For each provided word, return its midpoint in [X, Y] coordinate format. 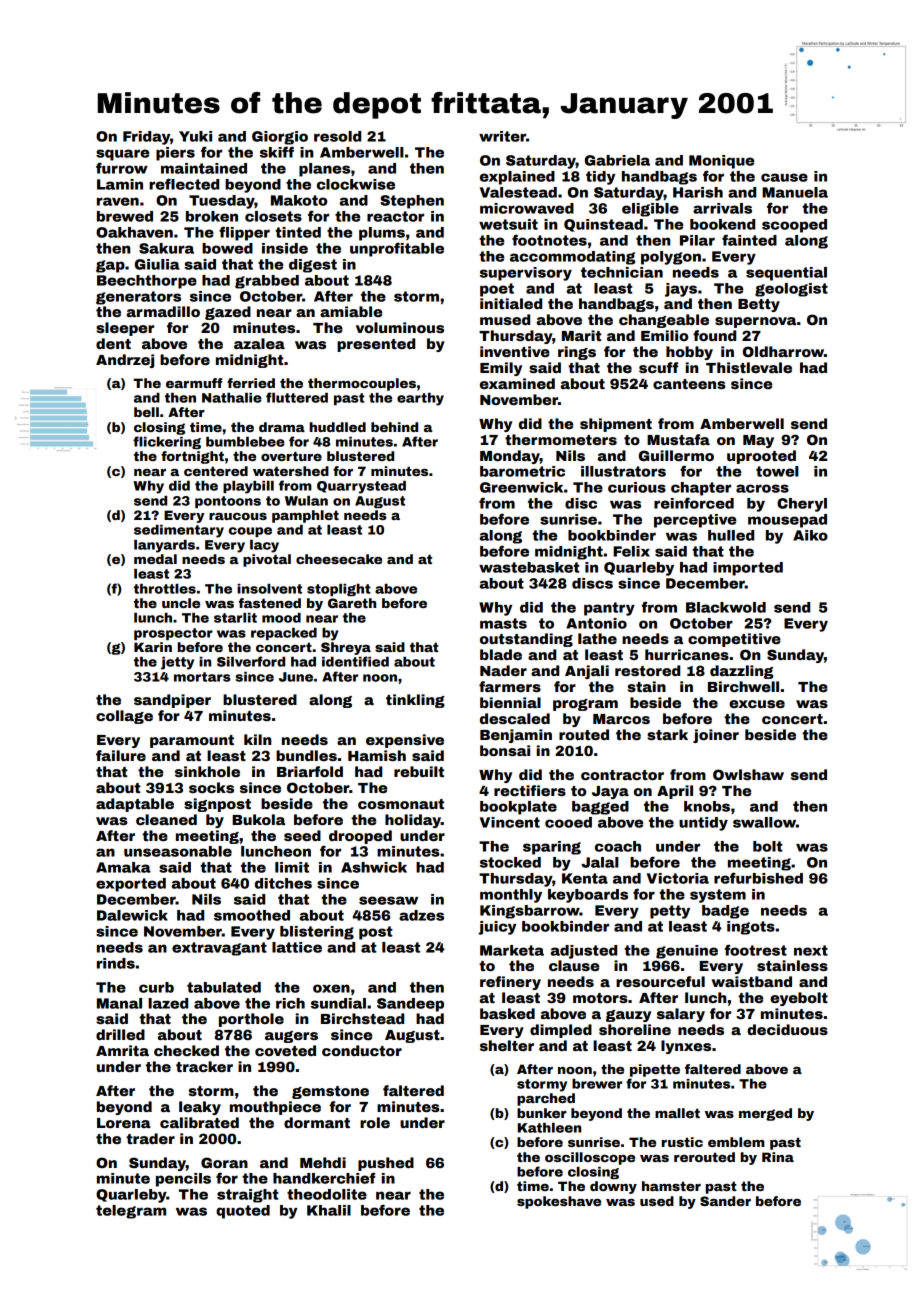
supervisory [526, 274]
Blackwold [726, 607]
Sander [725, 1201]
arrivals [722, 208]
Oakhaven [134, 232]
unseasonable [178, 851]
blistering [317, 933]
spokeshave [559, 1202]
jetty [177, 663]
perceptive [695, 521]
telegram [131, 1212]
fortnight [192, 457]
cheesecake [339, 559]
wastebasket [529, 567]
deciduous [787, 1029]
